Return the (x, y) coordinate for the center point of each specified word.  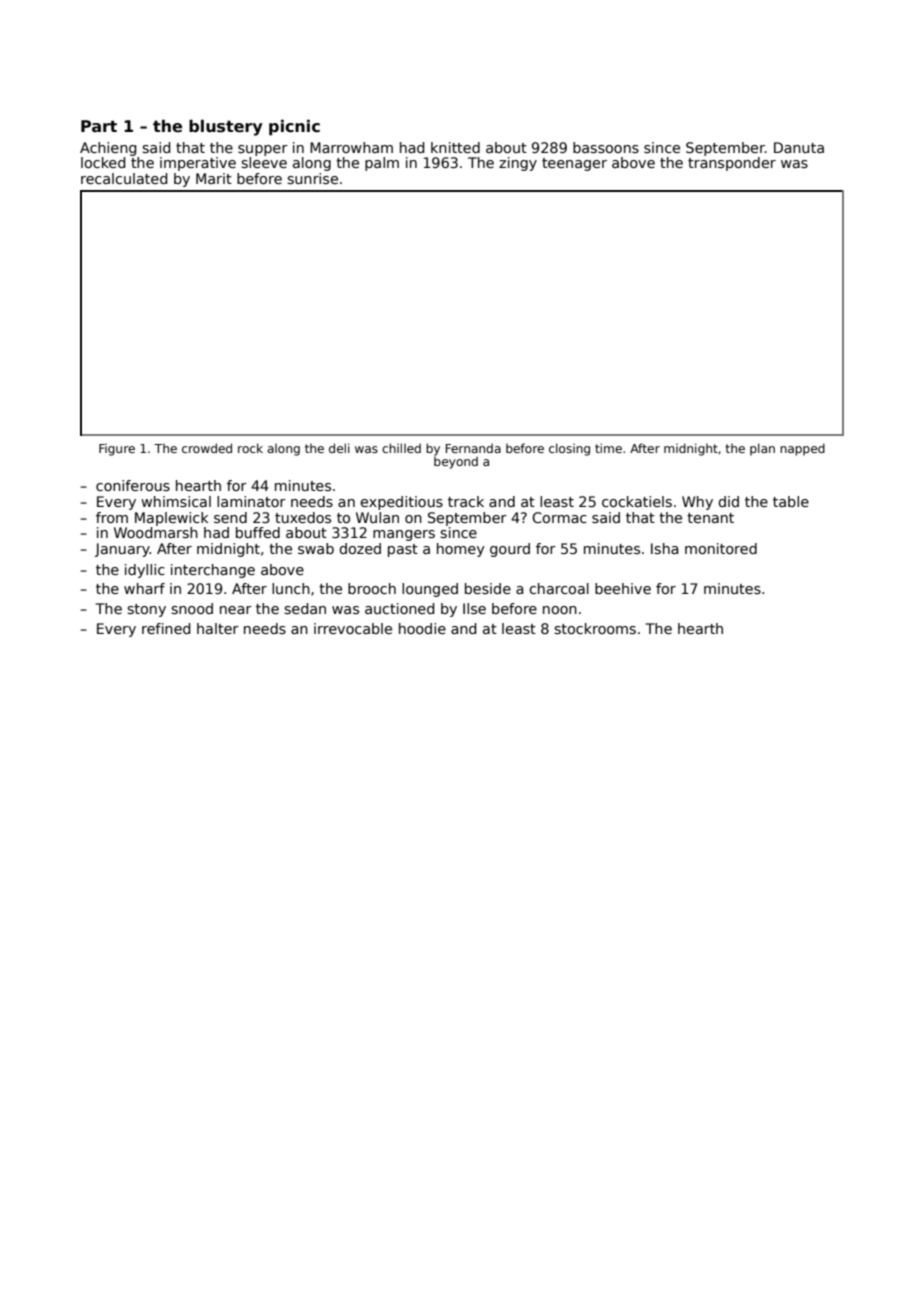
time (608, 448)
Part (99, 126)
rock (250, 448)
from (112, 517)
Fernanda (473, 448)
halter (218, 628)
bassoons (606, 147)
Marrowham (351, 147)
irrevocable (353, 628)
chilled (401, 448)
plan (762, 449)
